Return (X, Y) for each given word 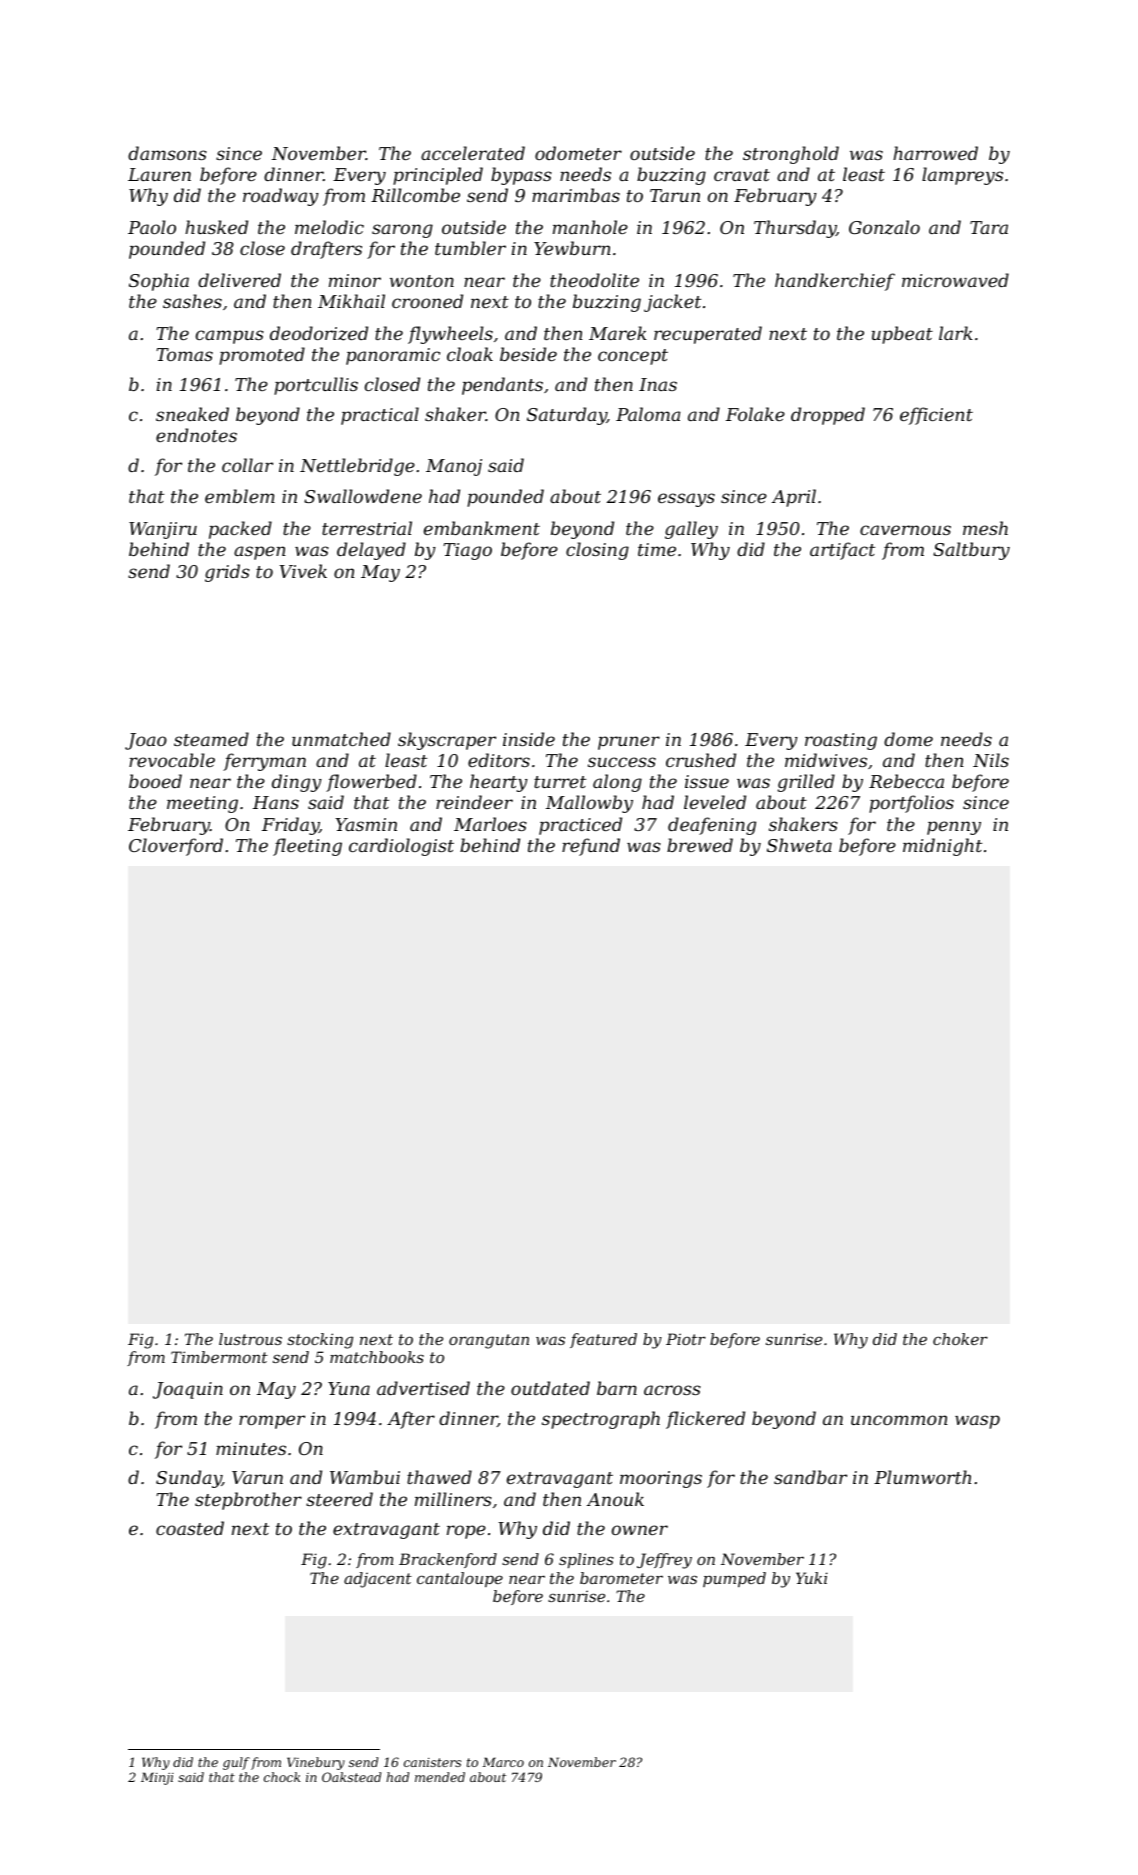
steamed (211, 739)
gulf (236, 1763)
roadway (281, 197)
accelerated (473, 153)
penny (954, 828)
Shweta (799, 845)
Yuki (812, 1578)
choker (960, 1339)
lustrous (250, 1339)
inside (529, 739)
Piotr (686, 1339)
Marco (503, 1762)
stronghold (791, 155)
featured (603, 1340)
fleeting (307, 847)
